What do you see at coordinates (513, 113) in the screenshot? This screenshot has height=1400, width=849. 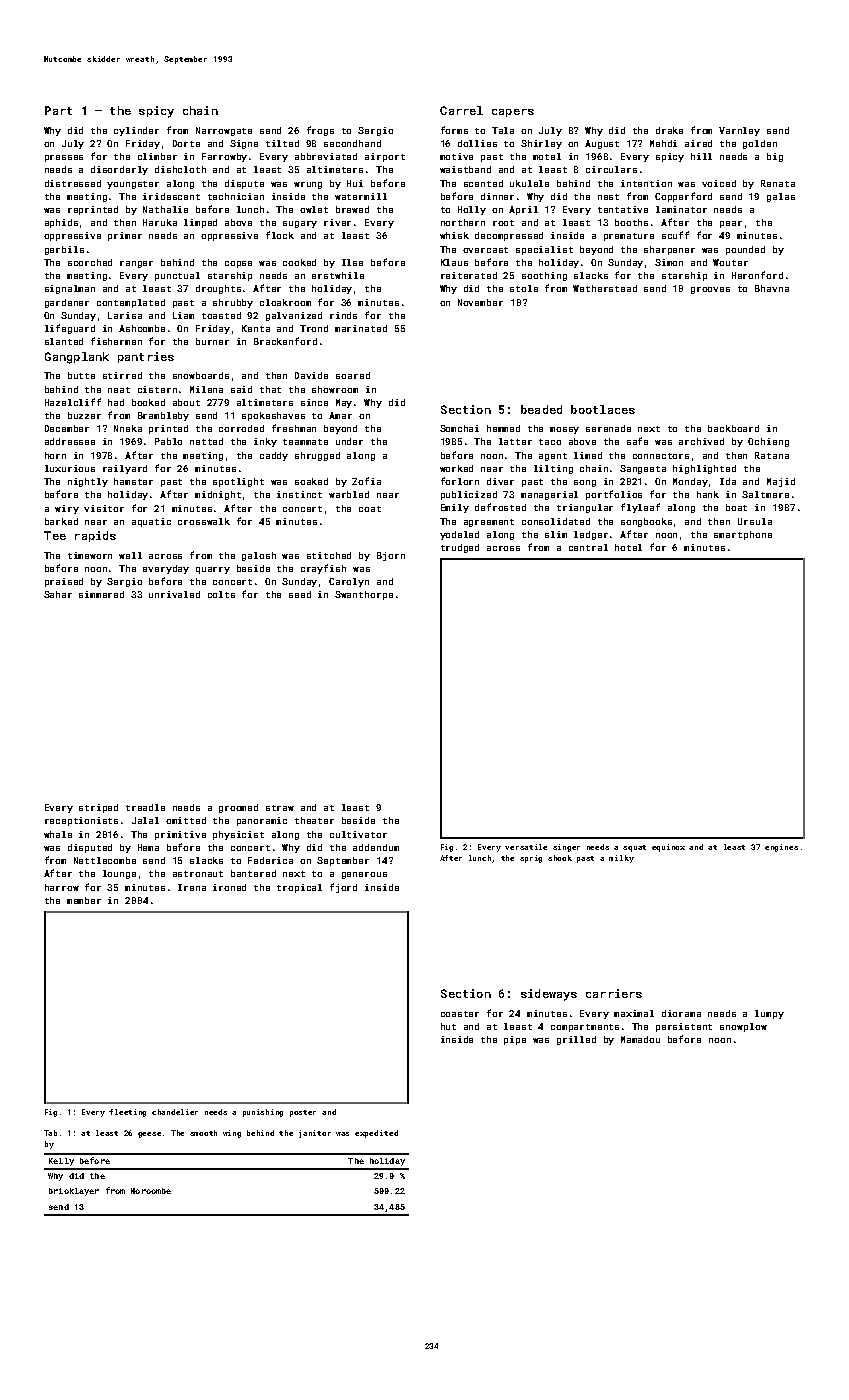 I see `capers` at bounding box center [513, 113].
